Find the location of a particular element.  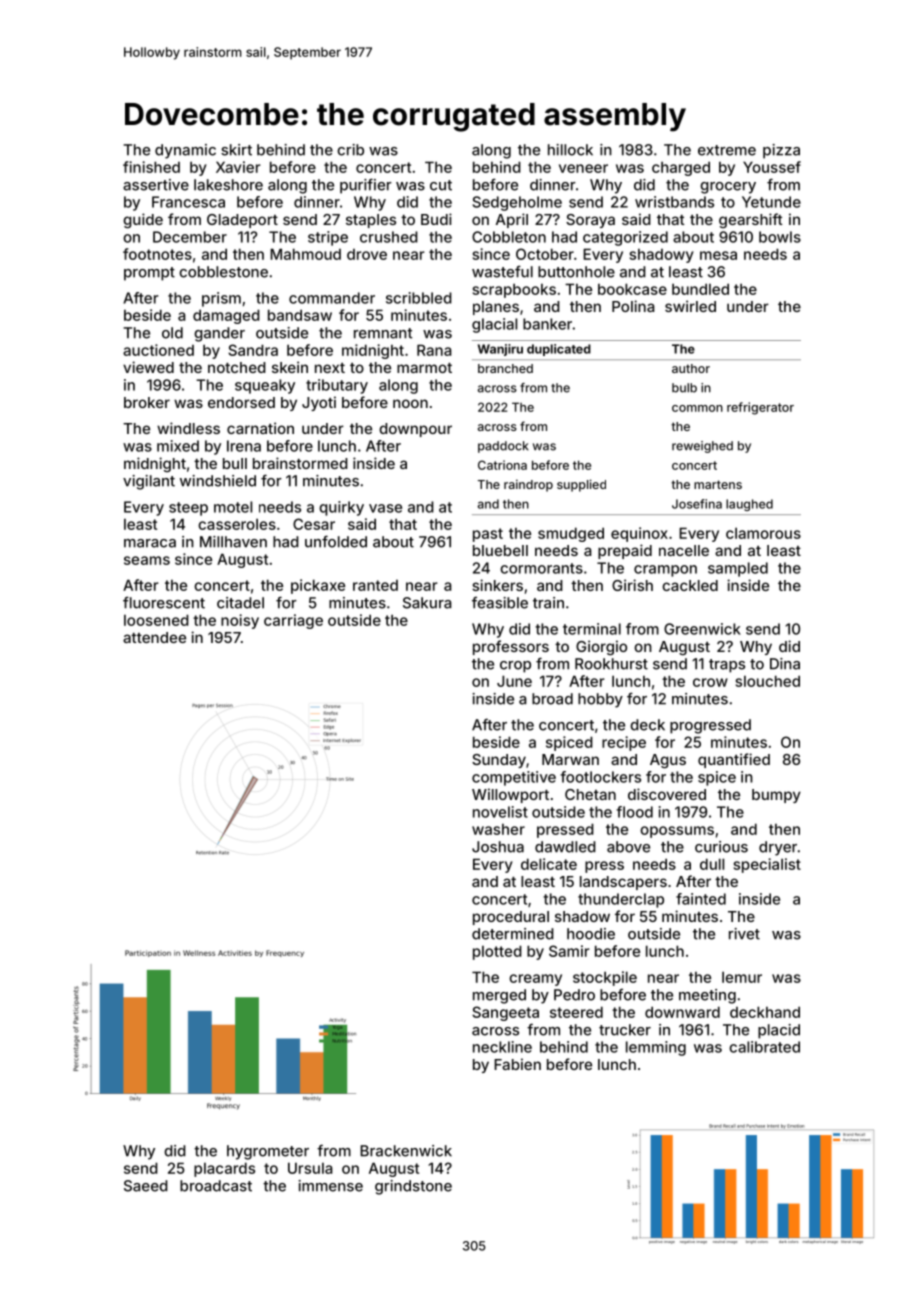

placards is located at coordinates (224, 1169).
